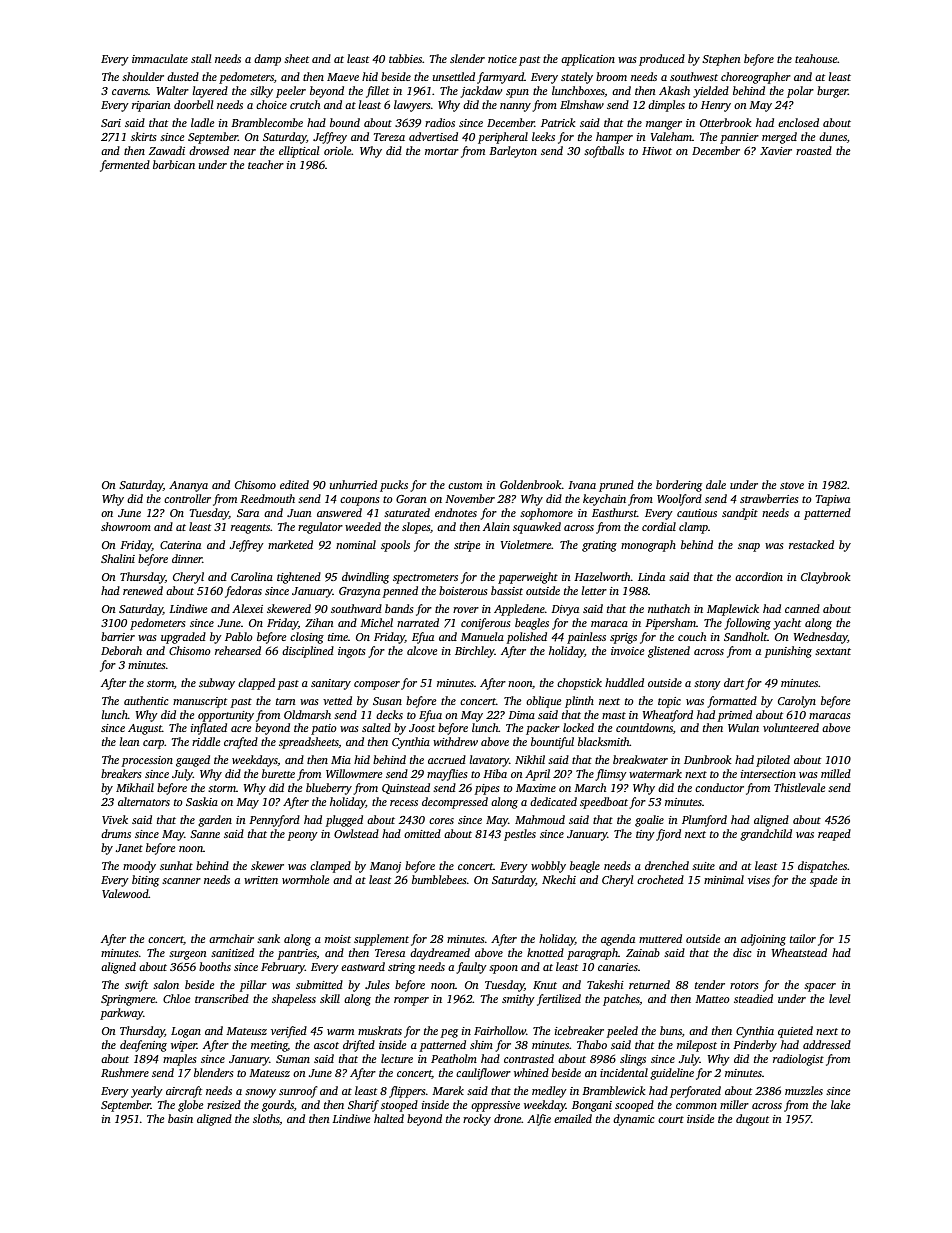  What do you see at coordinates (190, 1106) in the screenshot?
I see `globe` at bounding box center [190, 1106].
